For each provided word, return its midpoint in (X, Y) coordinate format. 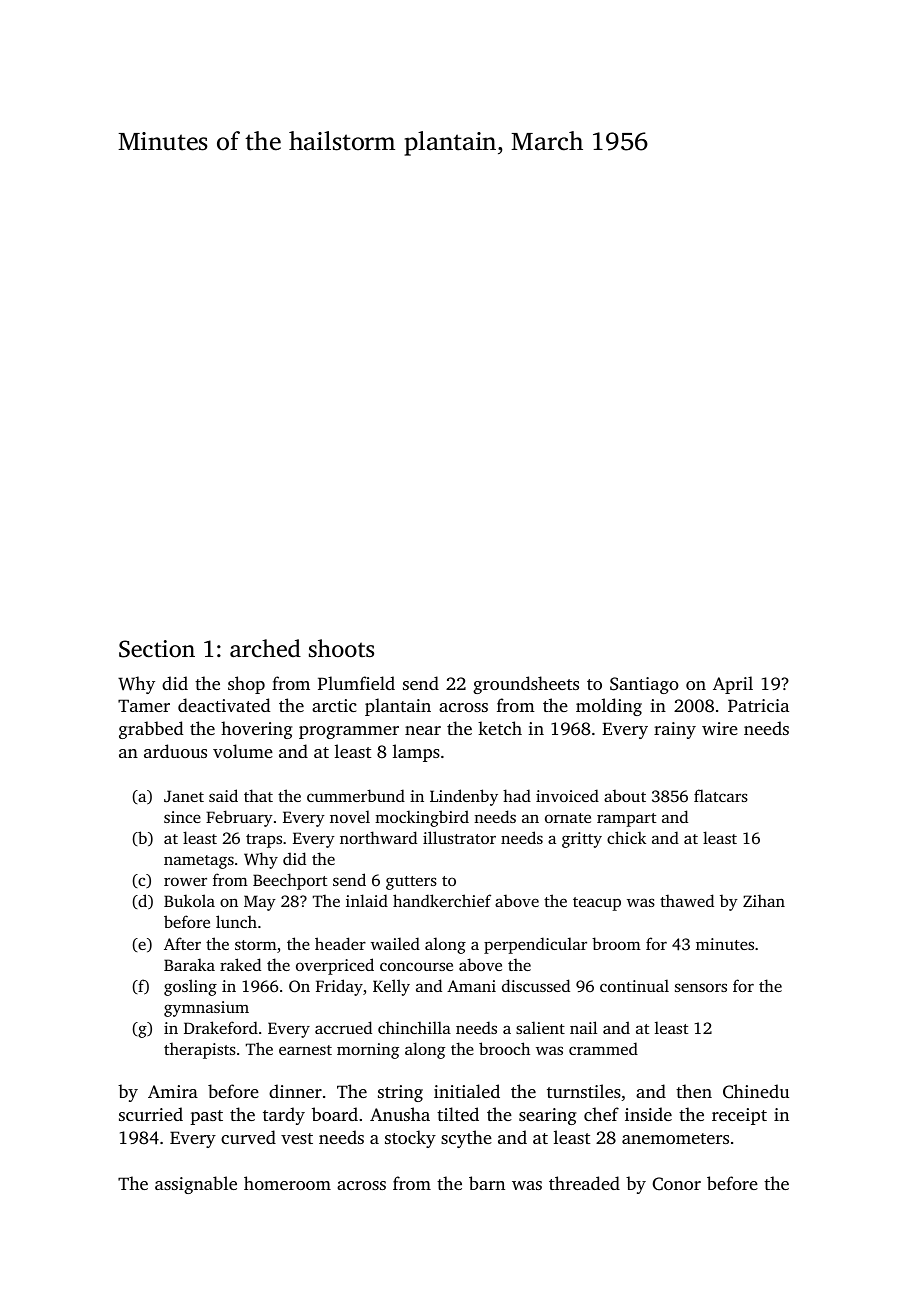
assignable (196, 1185)
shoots (341, 648)
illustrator (459, 837)
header (340, 943)
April (733, 685)
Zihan (764, 900)
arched (265, 648)
